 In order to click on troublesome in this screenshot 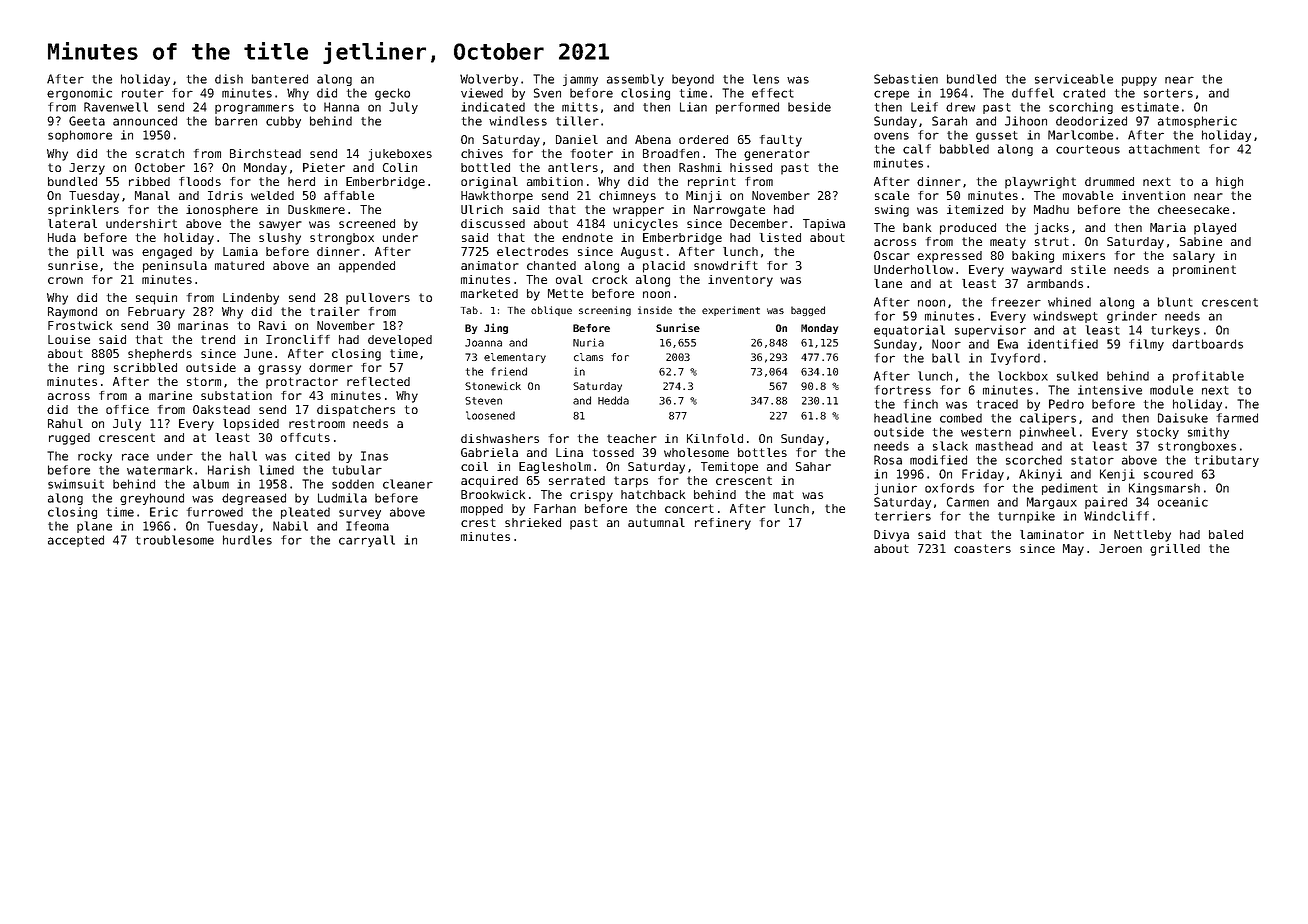, I will do `click(175, 540)`.
